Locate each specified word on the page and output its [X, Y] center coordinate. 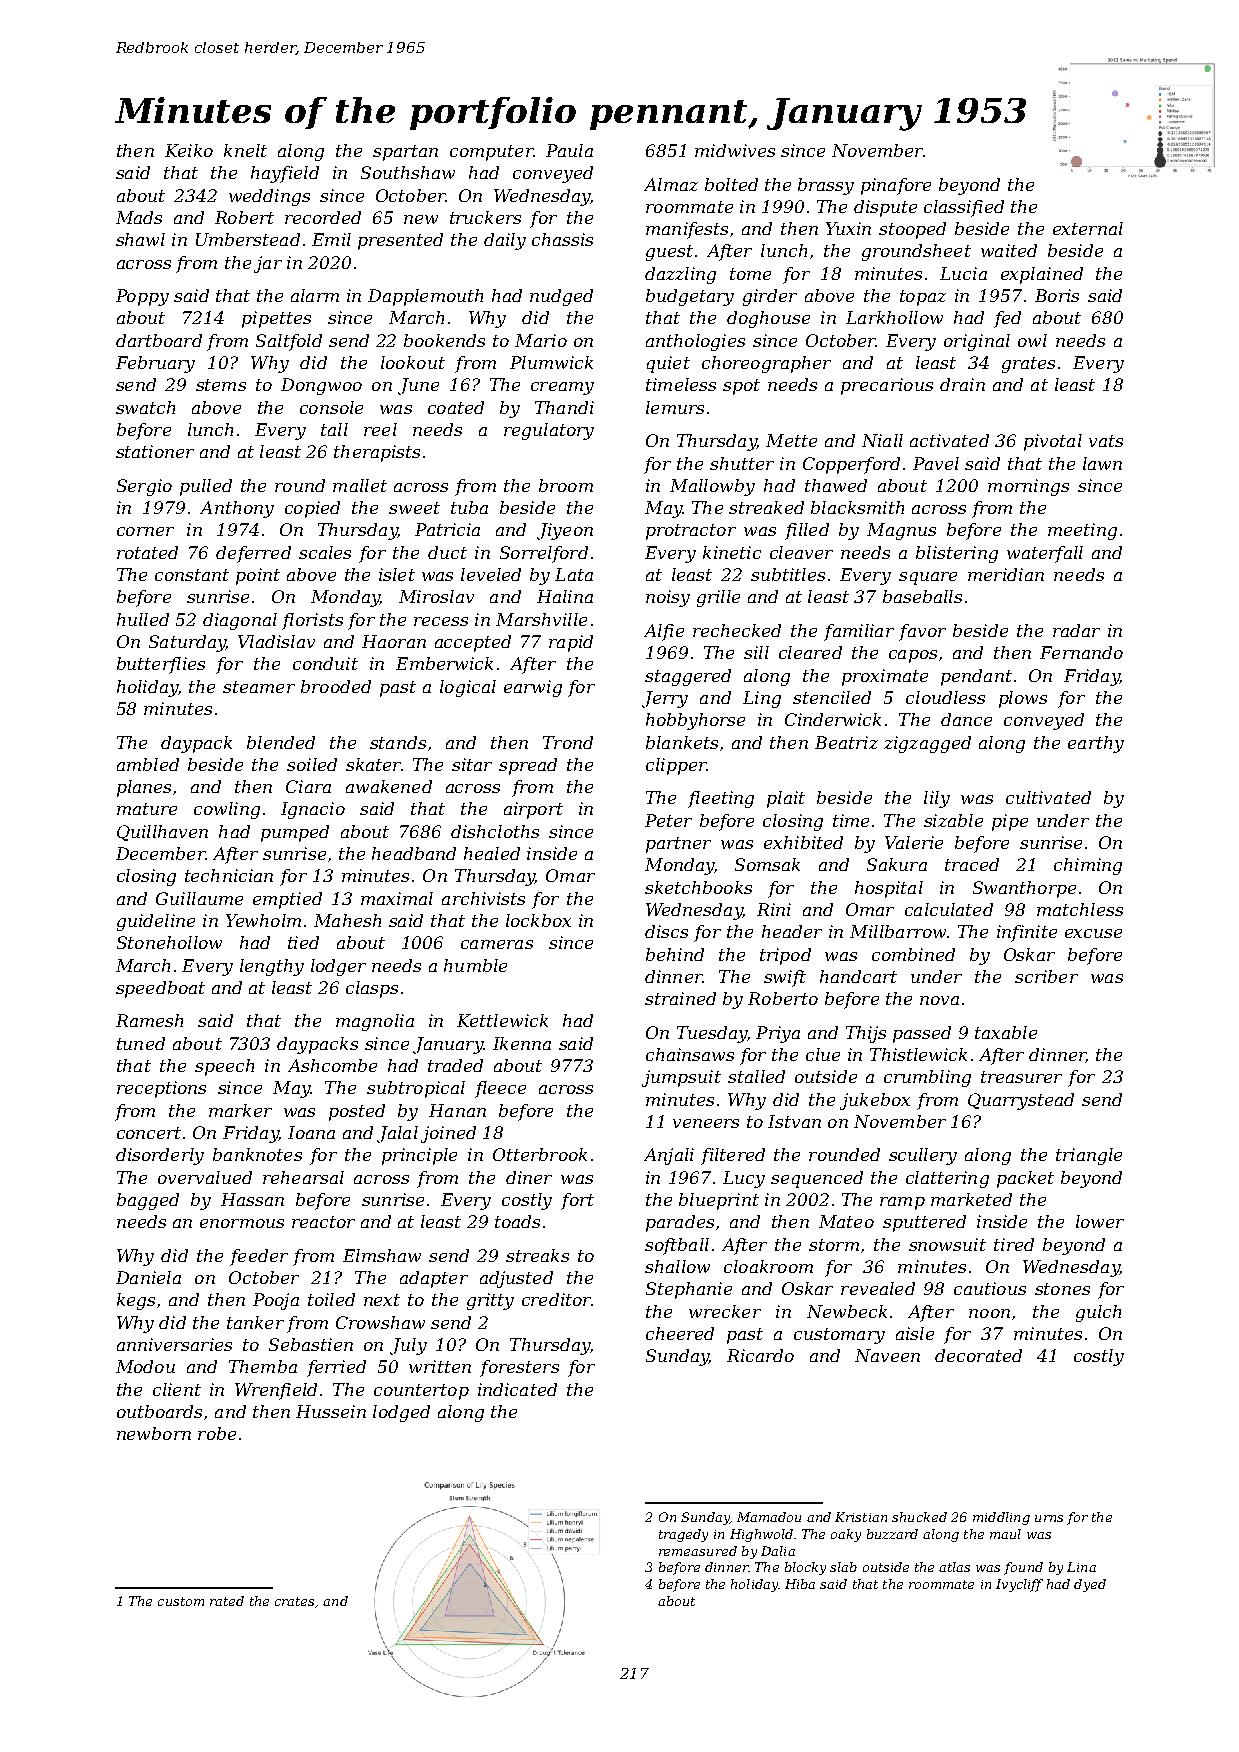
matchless [1080, 909]
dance [966, 719]
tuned [141, 1043]
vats [1106, 441]
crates [294, 1601]
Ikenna [522, 1043]
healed [492, 853]
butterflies [161, 665]
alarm [315, 295]
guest [669, 253]
